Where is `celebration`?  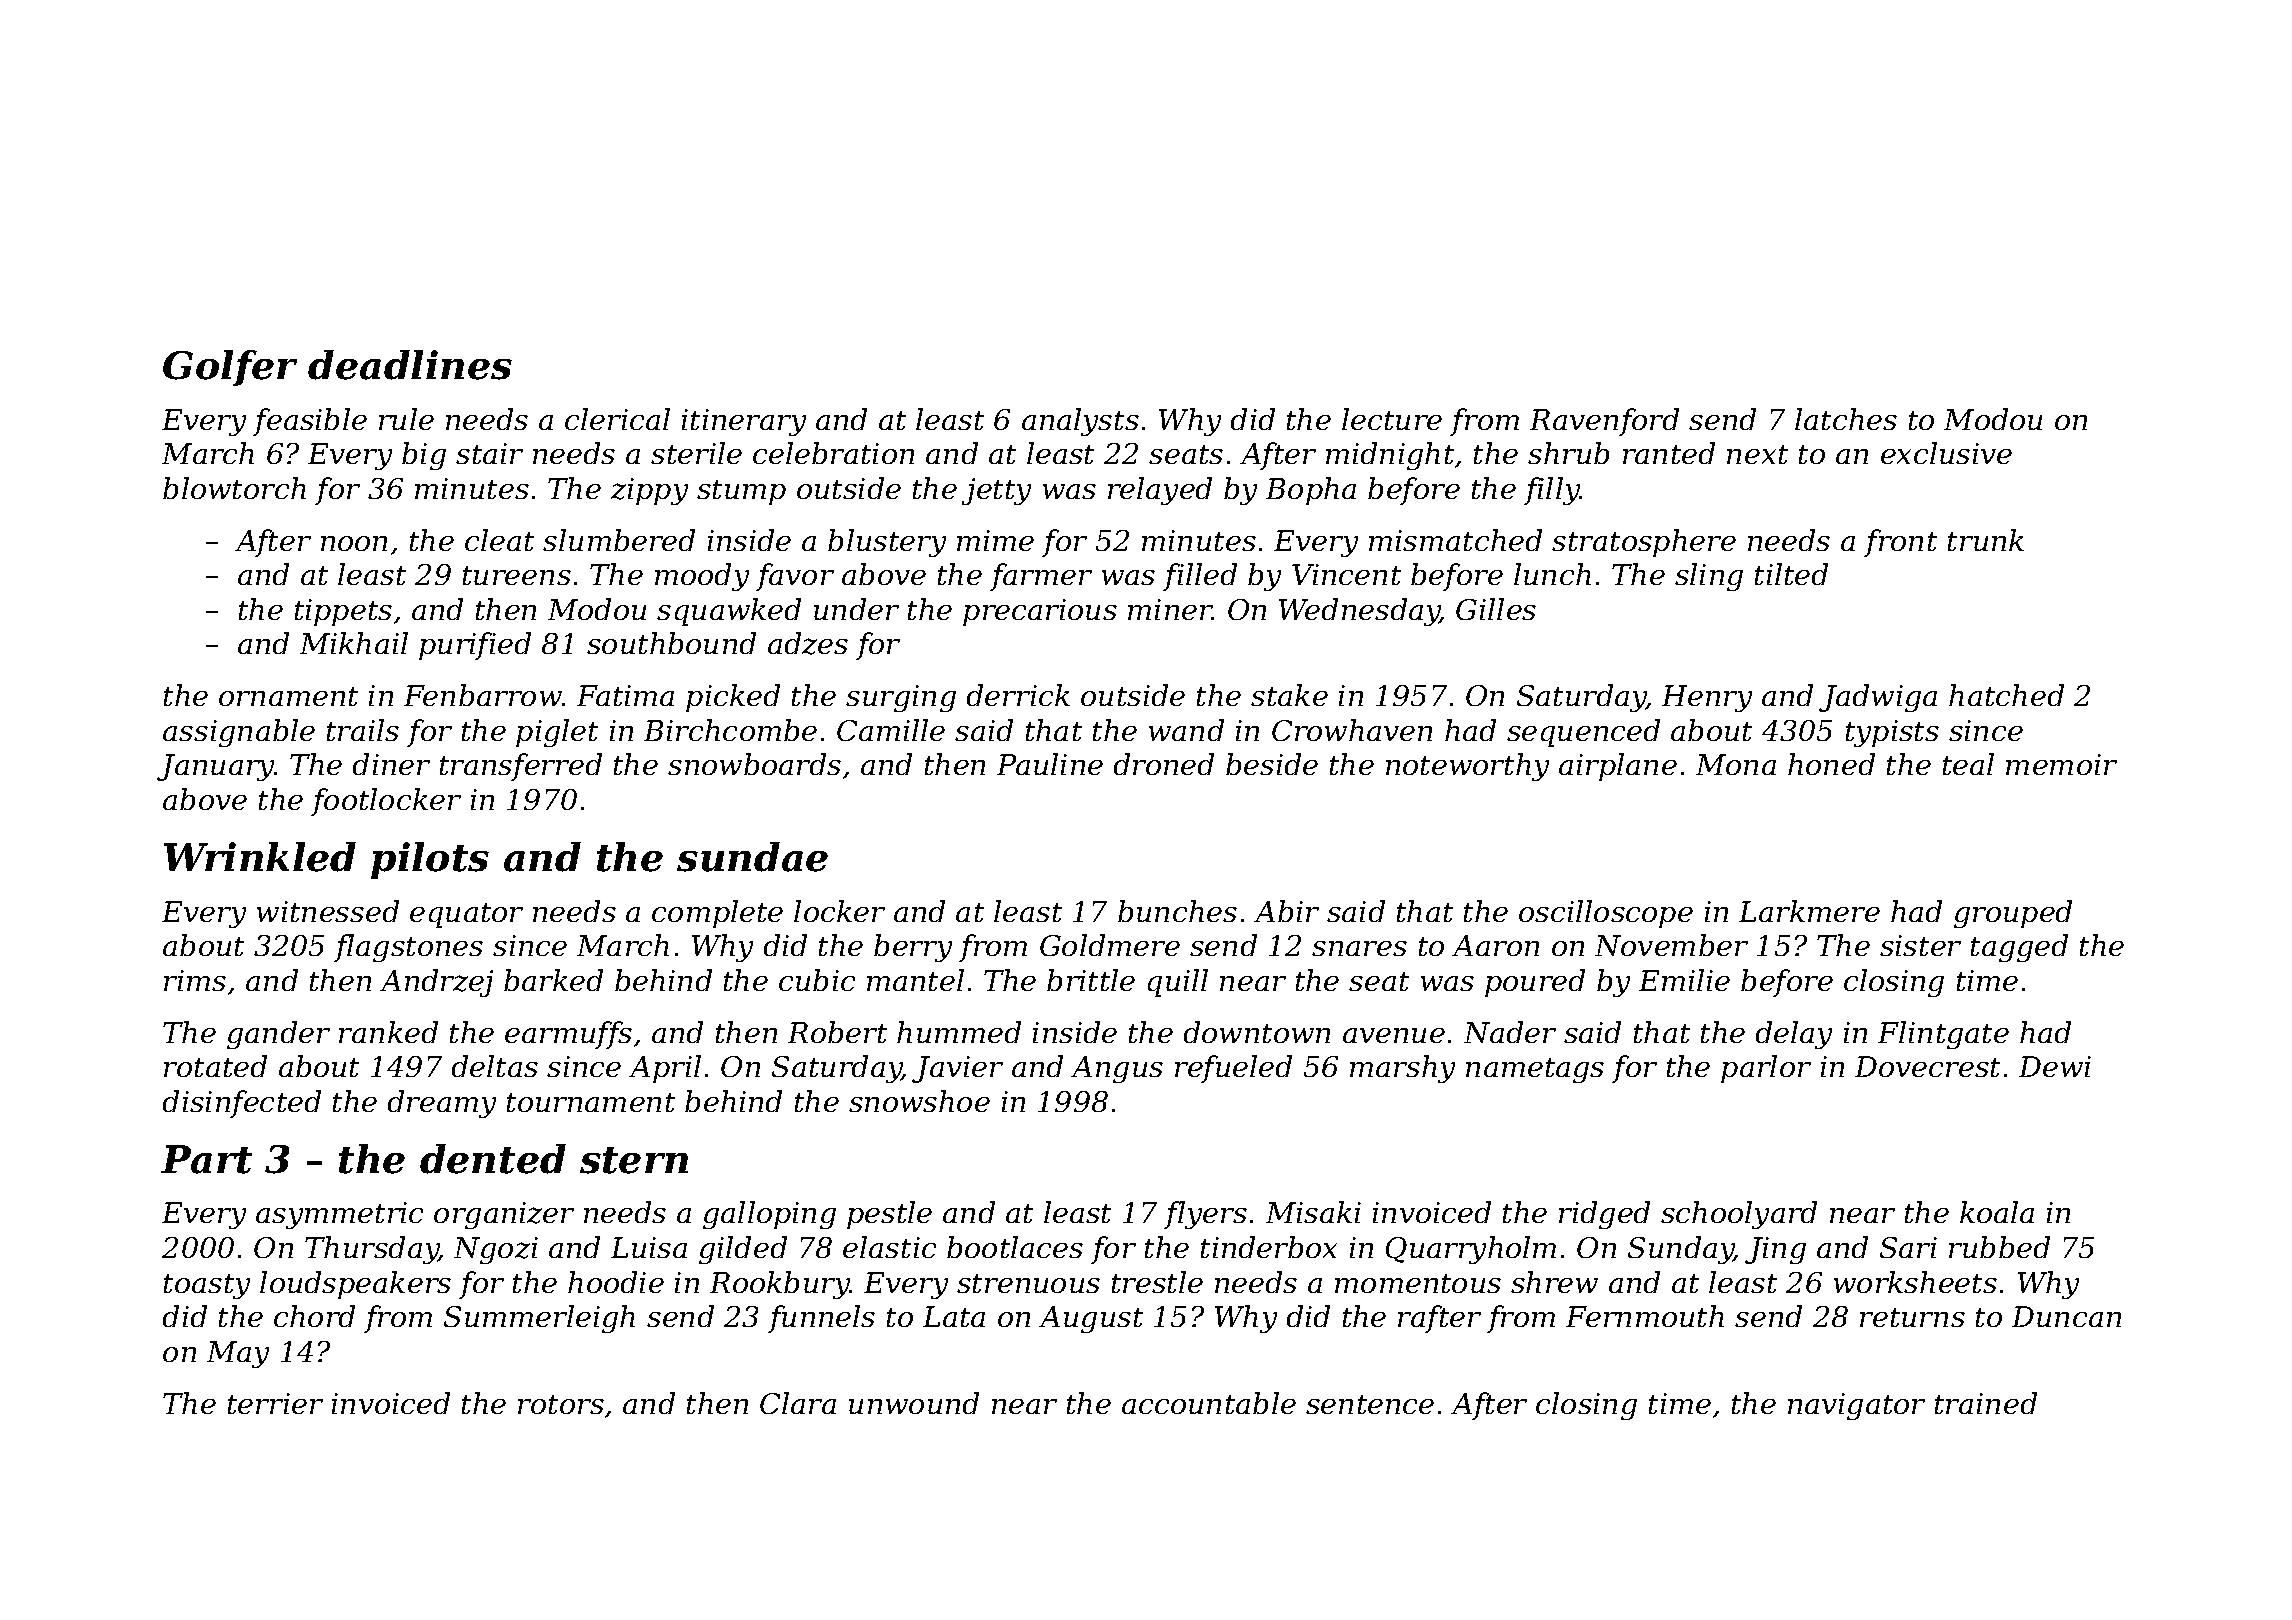 celebration is located at coordinates (833, 453).
